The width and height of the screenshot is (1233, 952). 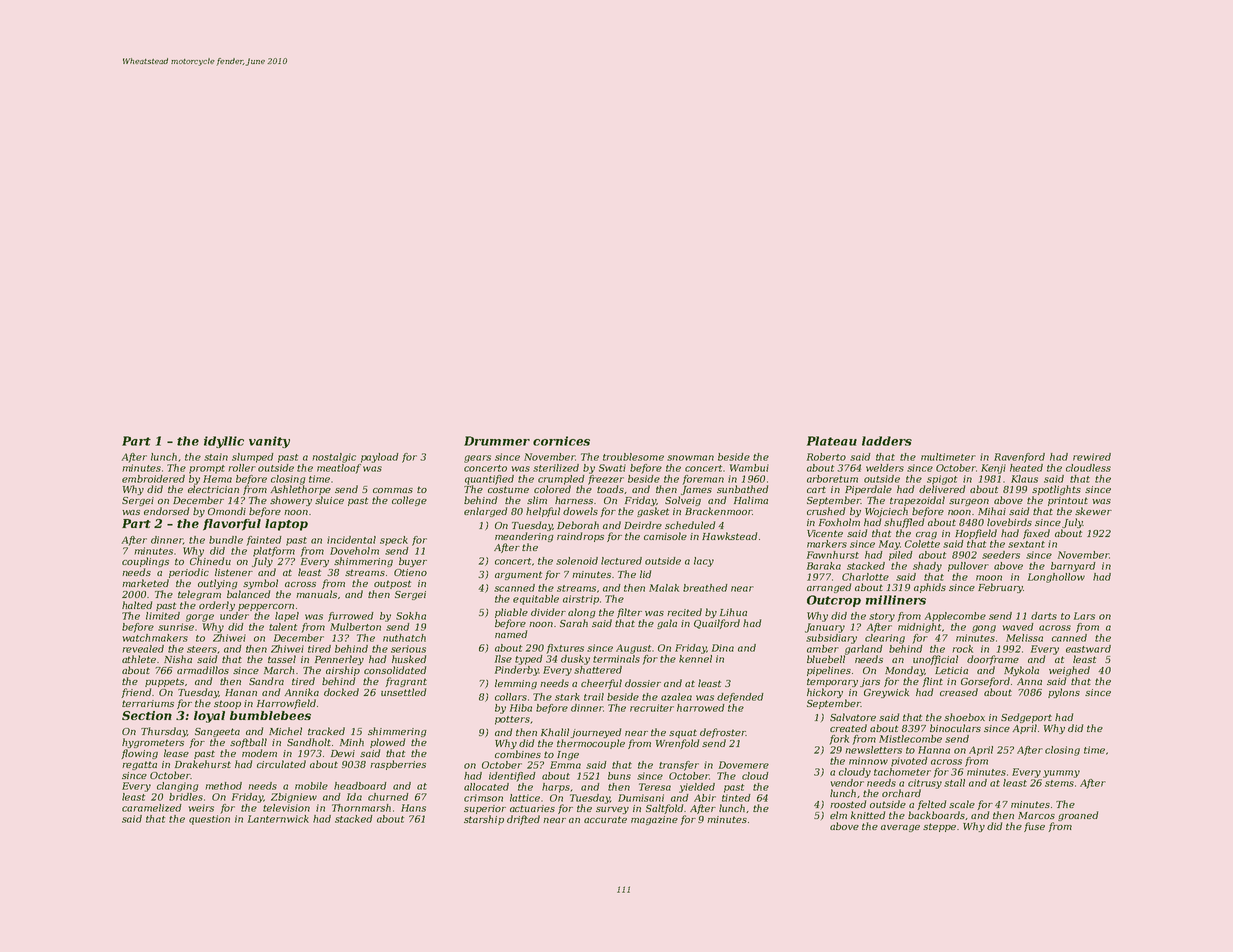 I want to click on Sangeeta, so click(x=217, y=732).
